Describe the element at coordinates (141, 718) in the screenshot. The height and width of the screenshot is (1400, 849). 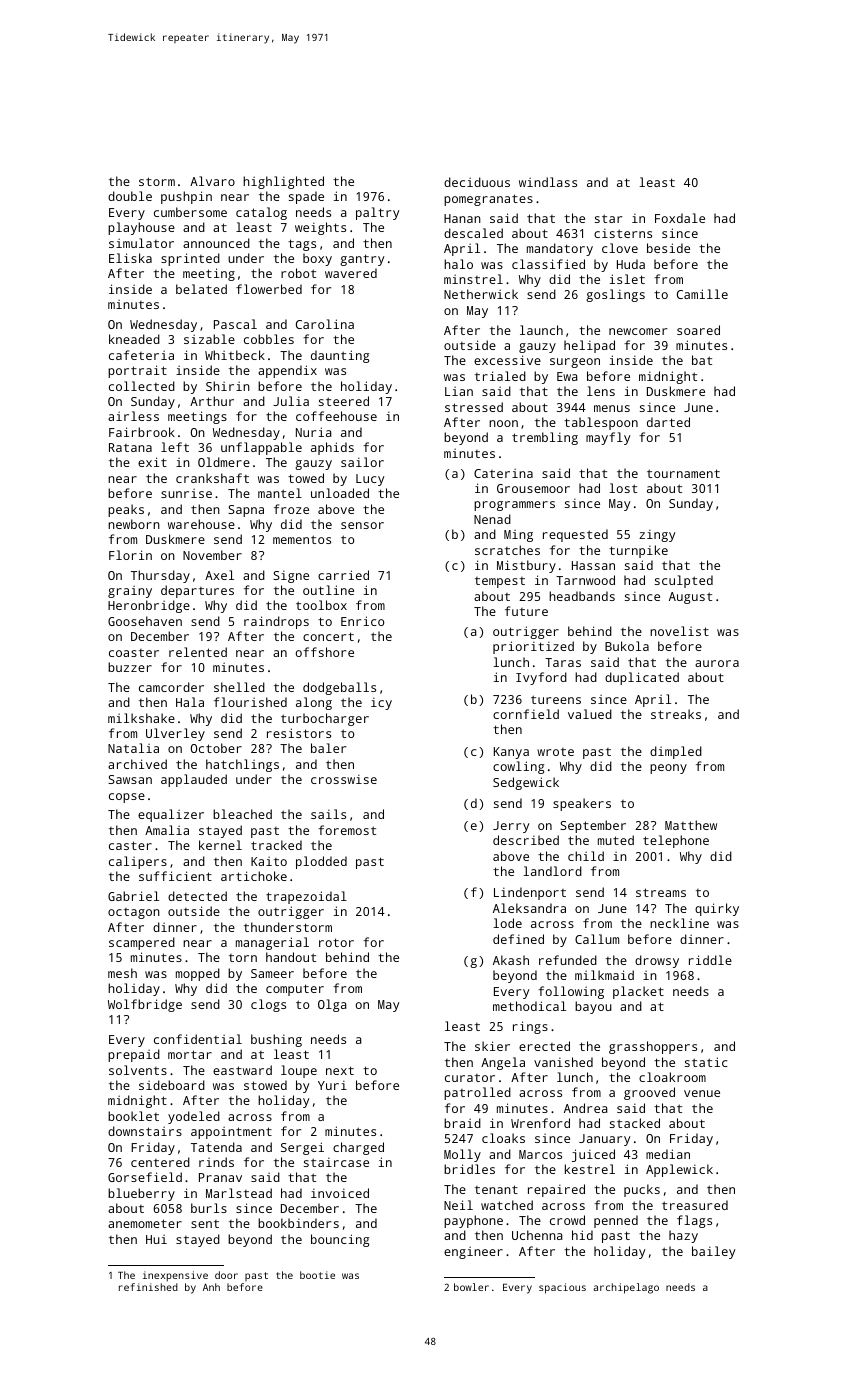
I see `milkshake` at that location.
